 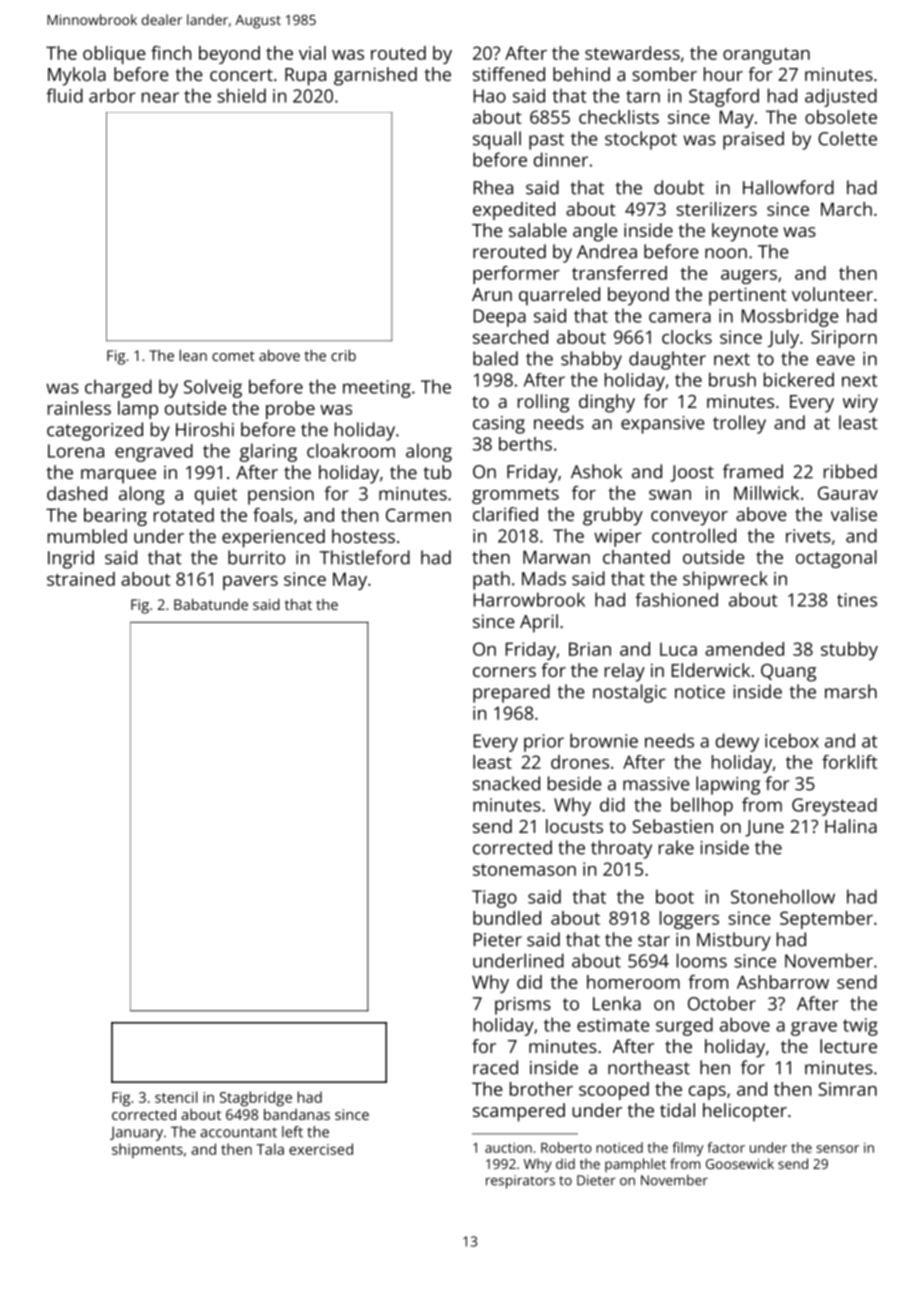 I want to click on snacked, so click(x=506, y=783).
